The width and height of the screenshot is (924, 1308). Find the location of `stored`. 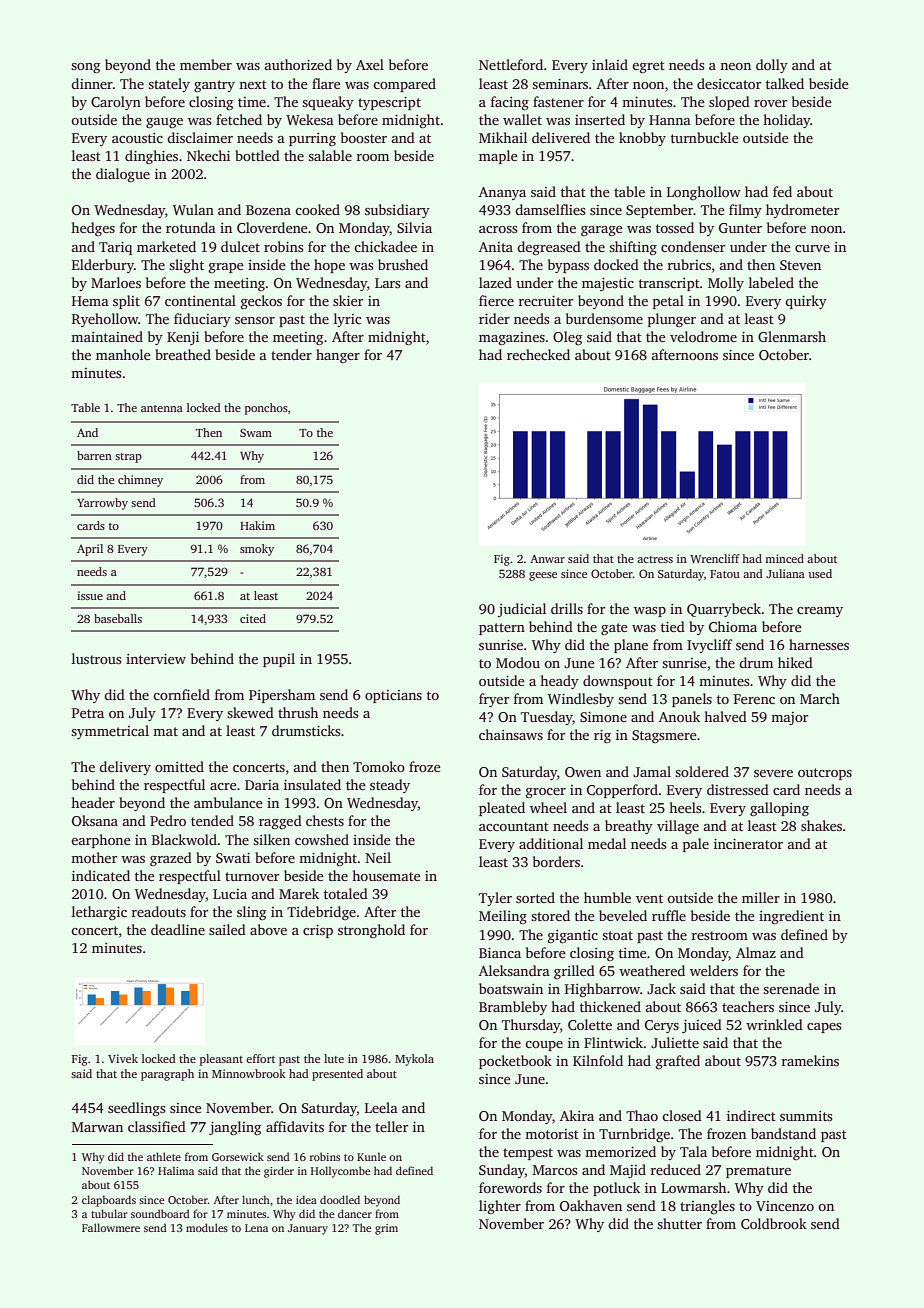

stored is located at coordinates (550, 915).
